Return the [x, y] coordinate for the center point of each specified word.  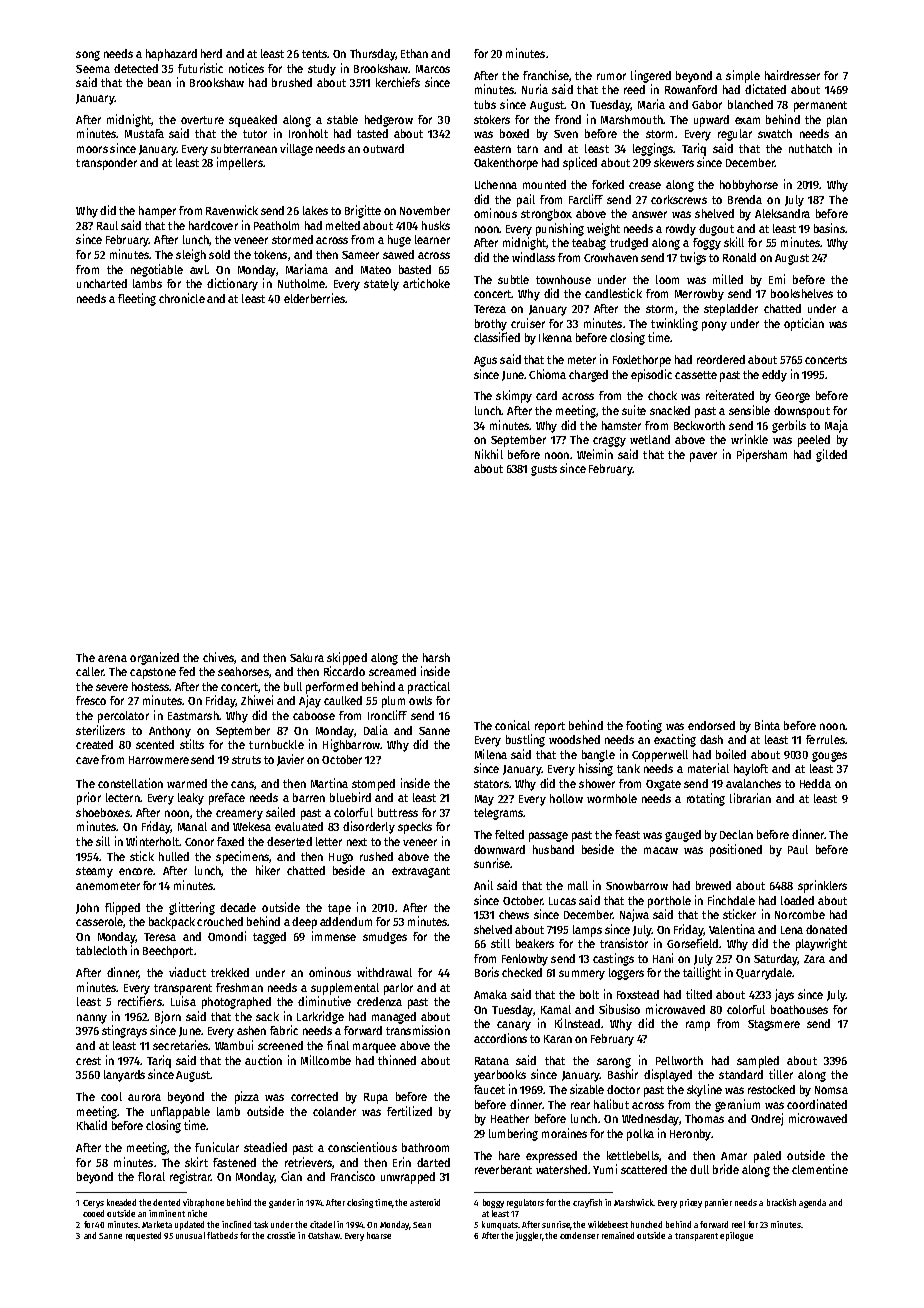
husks [436, 225]
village [296, 149]
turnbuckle [276, 744]
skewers [674, 162]
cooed [93, 1213]
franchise [546, 75]
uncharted [102, 283]
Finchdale [731, 900]
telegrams [498, 814]
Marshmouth [632, 119]
